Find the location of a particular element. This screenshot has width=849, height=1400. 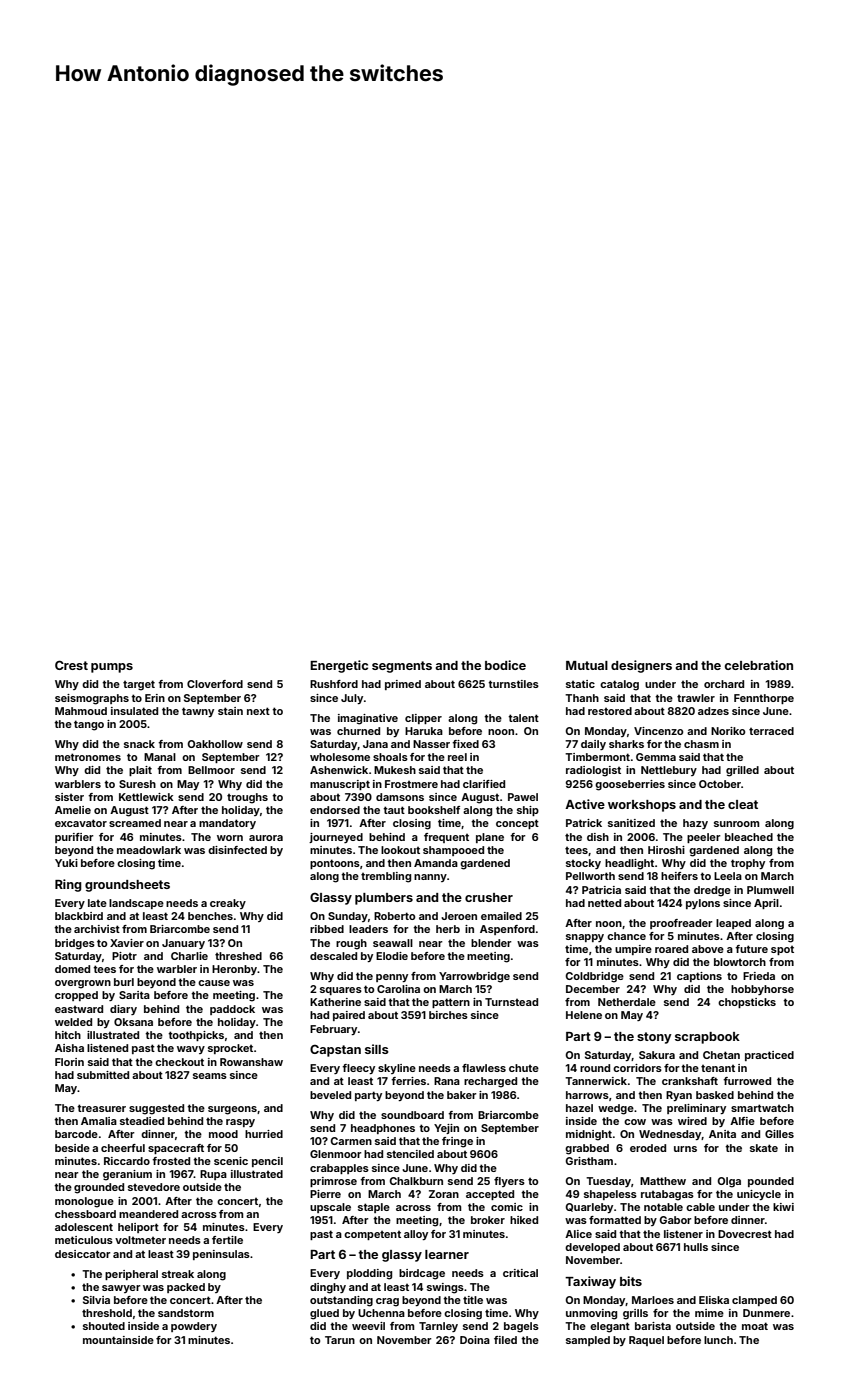

shouted is located at coordinates (104, 1326).
